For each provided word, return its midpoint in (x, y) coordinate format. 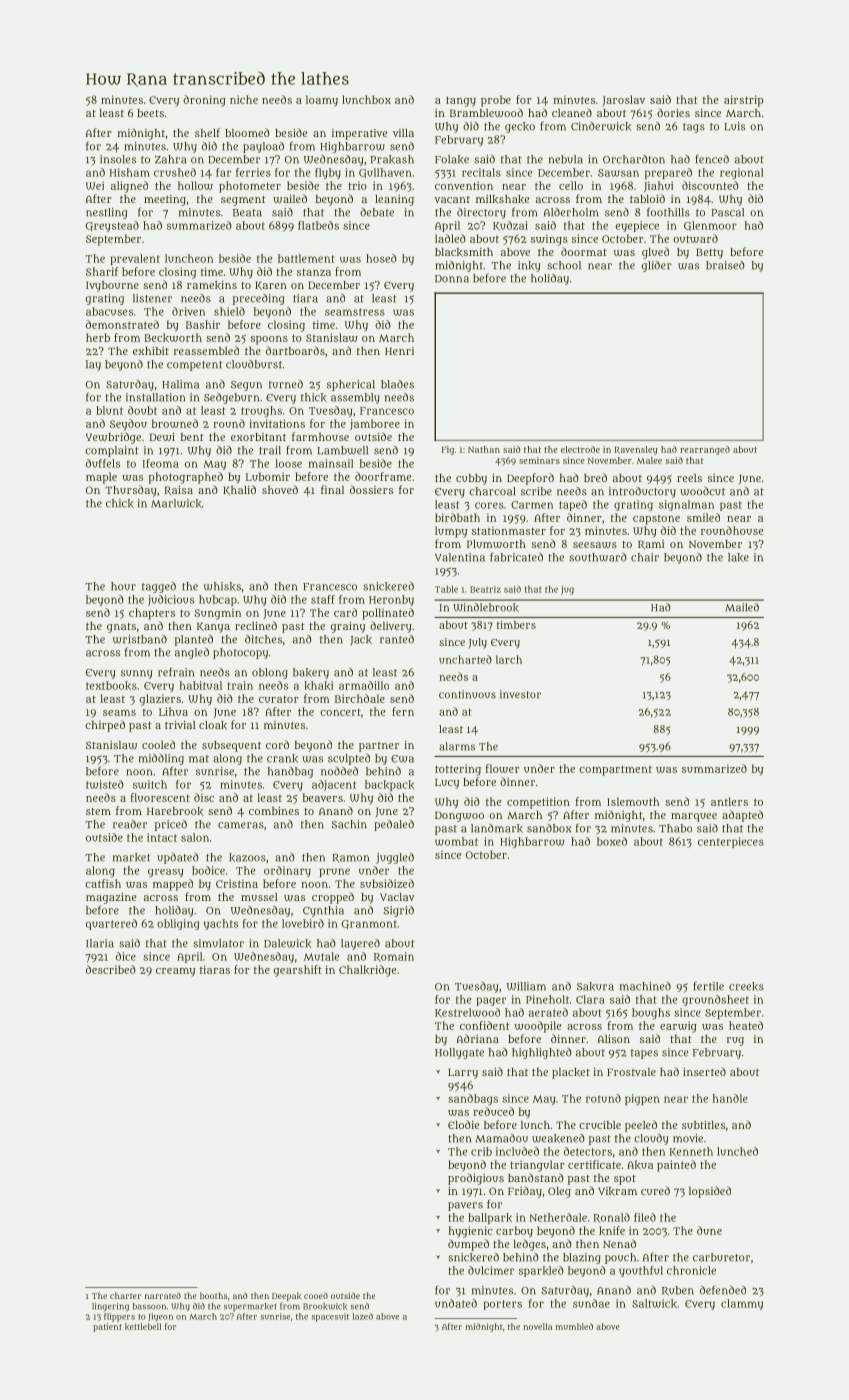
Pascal (728, 212)
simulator (218, 943)
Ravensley (636, 450)
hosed (381, 258)
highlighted (542, 1053)
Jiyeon (160, 1317)
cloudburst (254, 364)
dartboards (295, 350)
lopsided (710, 1192)
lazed (362, 1316)
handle (730, 1098)
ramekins (212, 285)
